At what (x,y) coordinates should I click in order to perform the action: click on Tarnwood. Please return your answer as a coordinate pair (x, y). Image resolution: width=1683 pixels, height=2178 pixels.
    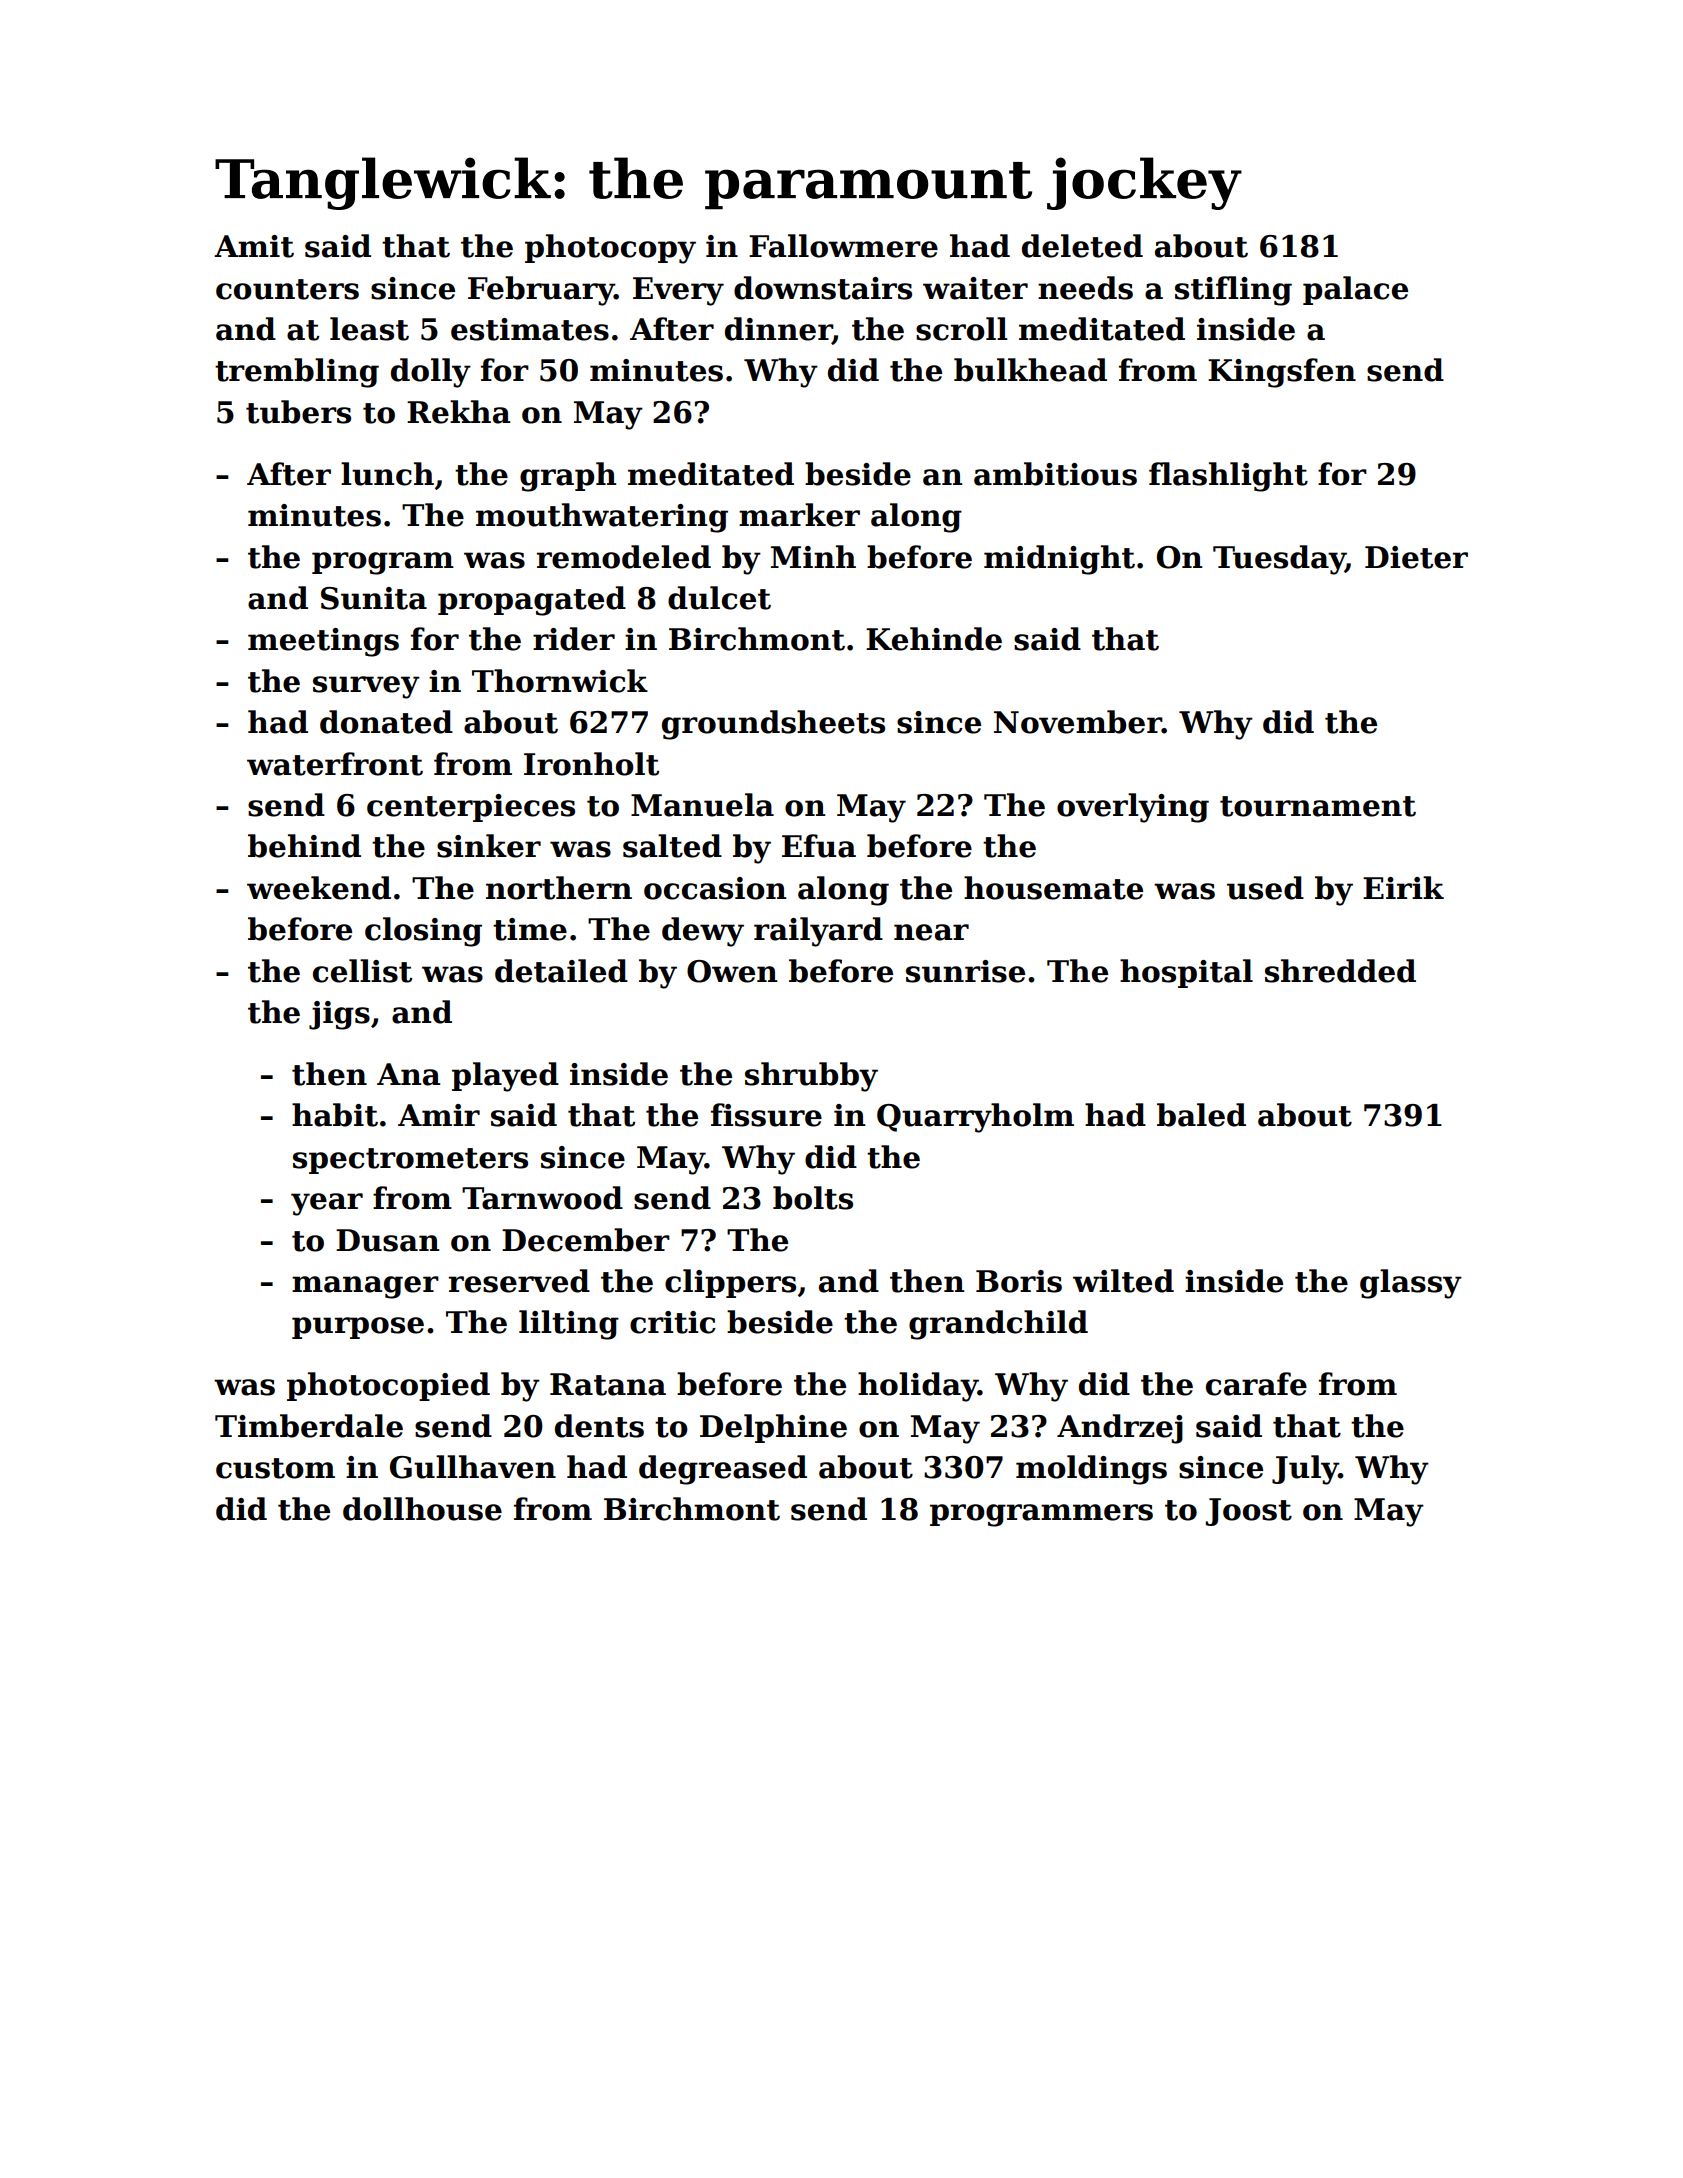
    Looking at the image, I should click on (542, 1198).
